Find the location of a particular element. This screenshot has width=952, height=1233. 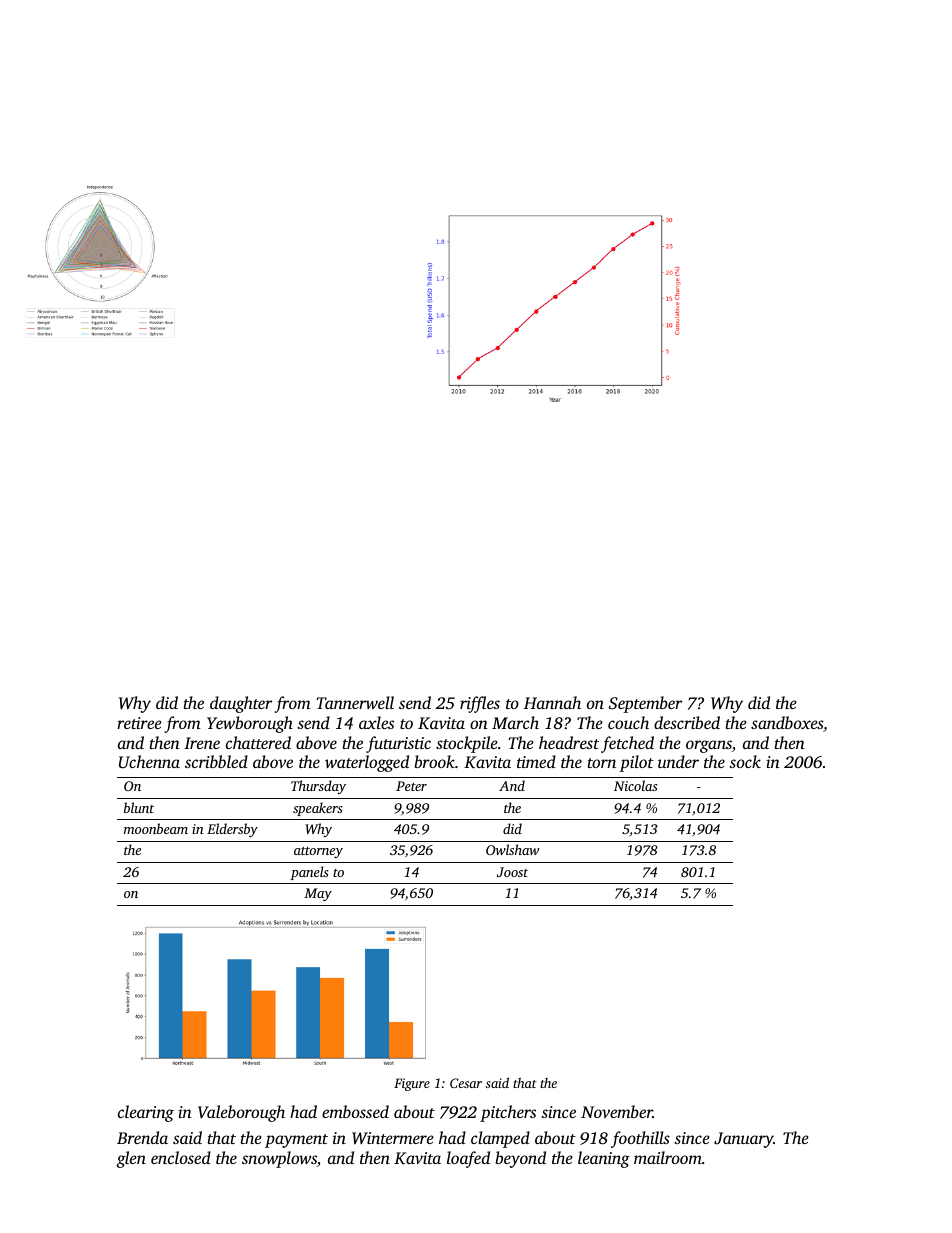

pitchers is located at coordinates (508, 1113).
